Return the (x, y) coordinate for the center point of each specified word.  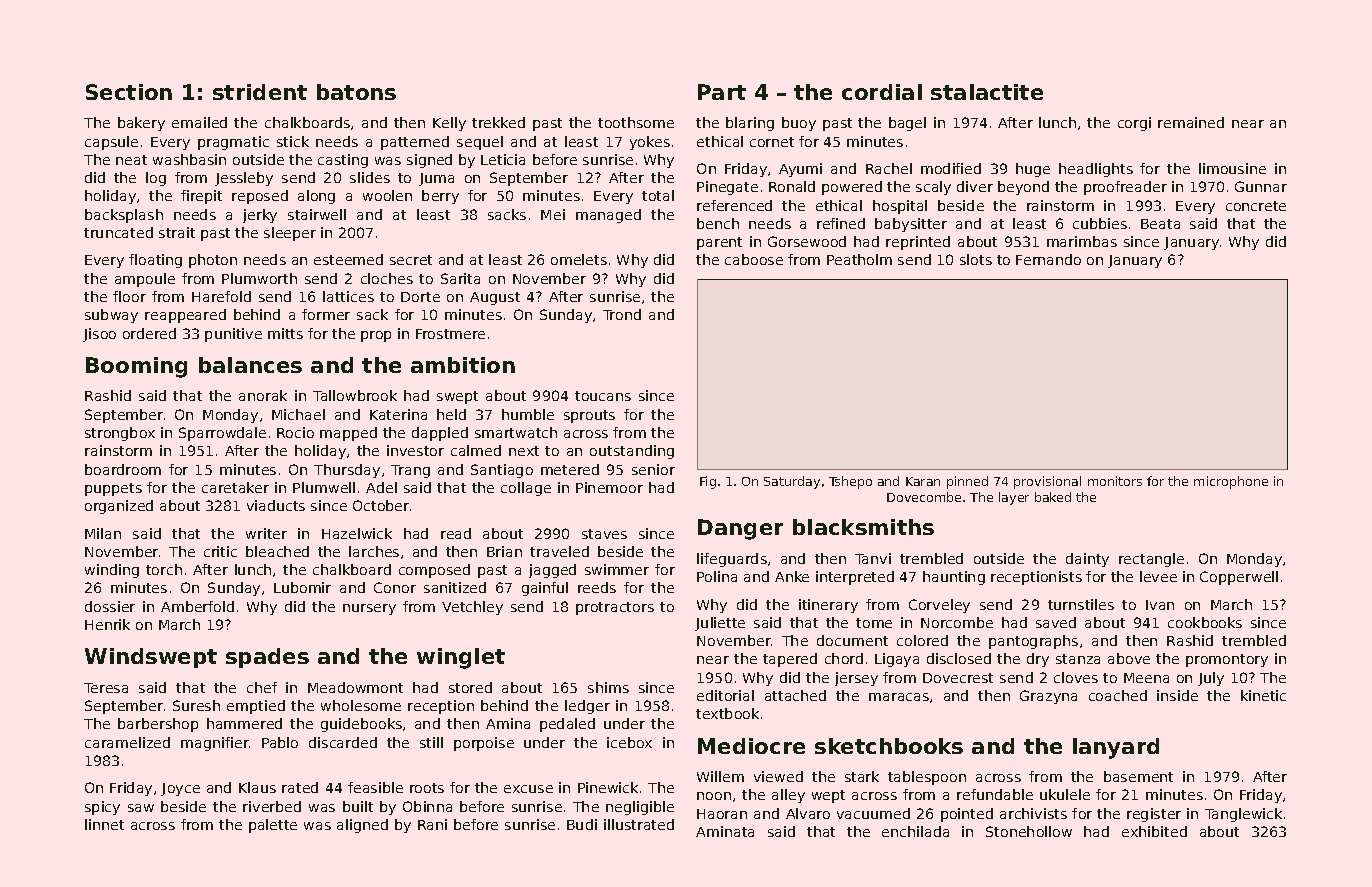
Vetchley (472, 608)
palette (273, 826)
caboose (754, 259)
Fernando (1048, 259)
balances (250, 365)
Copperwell (1239, 578)
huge (1033, 170)
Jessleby (244, 179)
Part (722, 92)
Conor (395, 587)
